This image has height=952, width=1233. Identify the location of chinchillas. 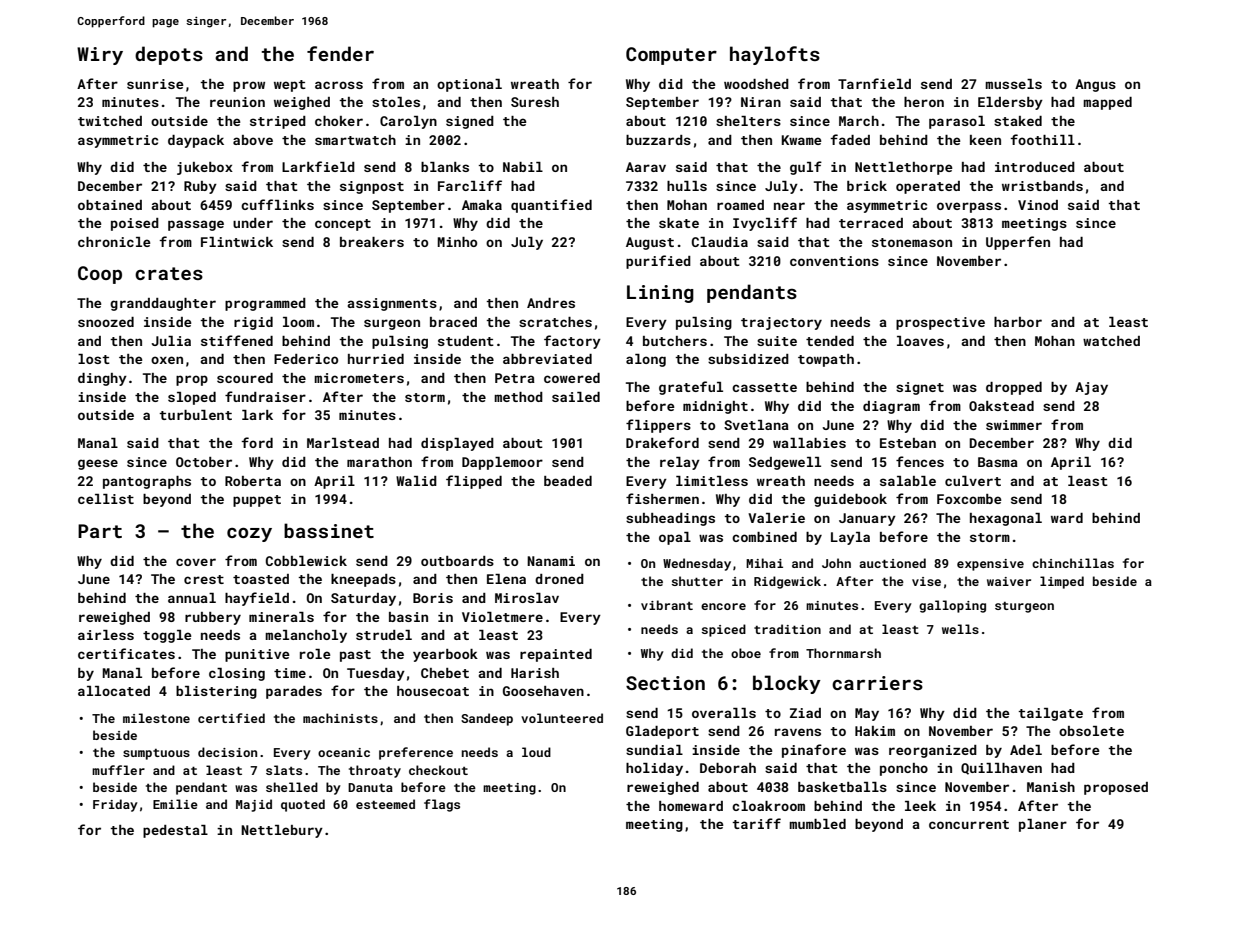
(1073, 563).
